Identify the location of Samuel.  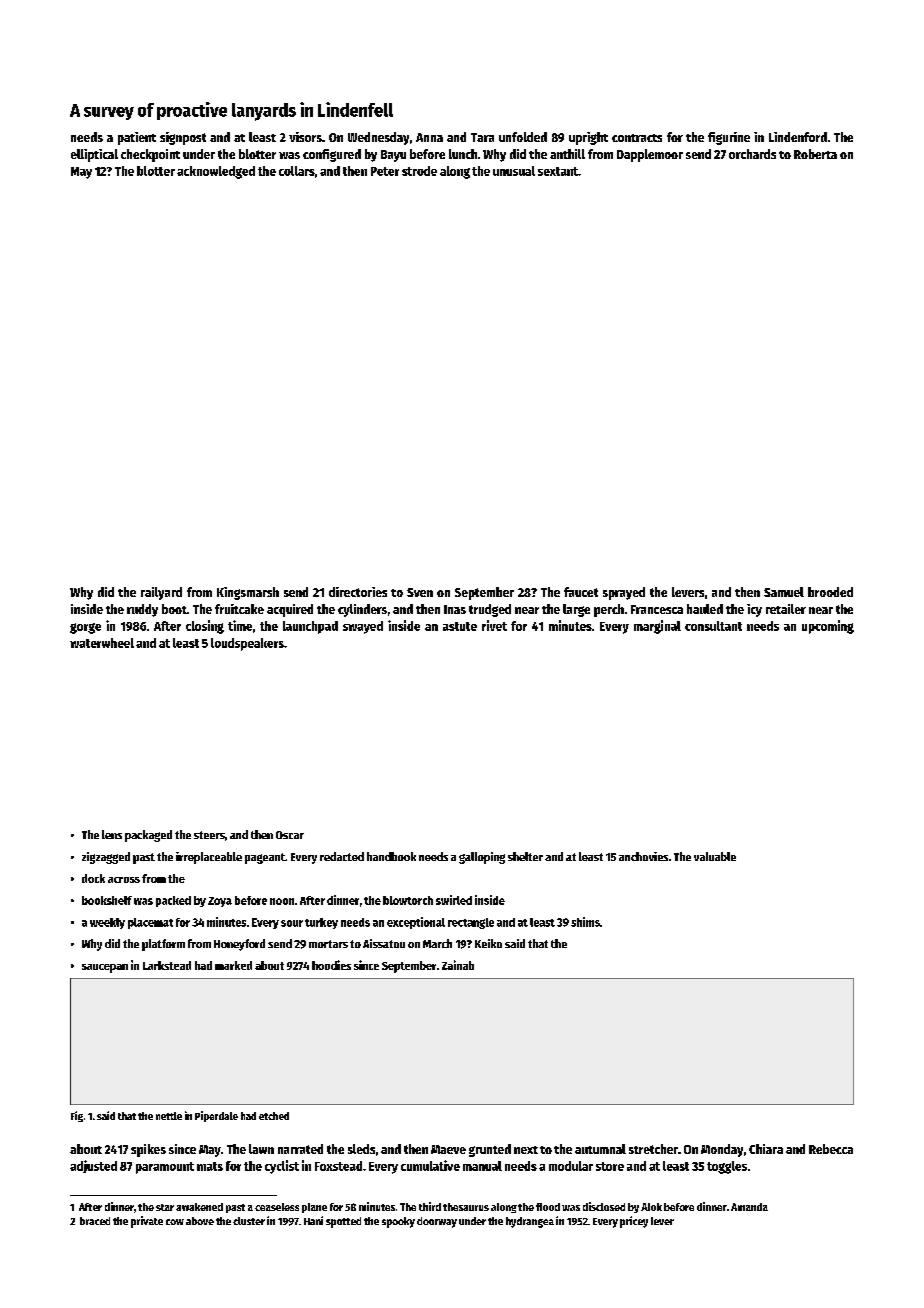
(784, 592).
